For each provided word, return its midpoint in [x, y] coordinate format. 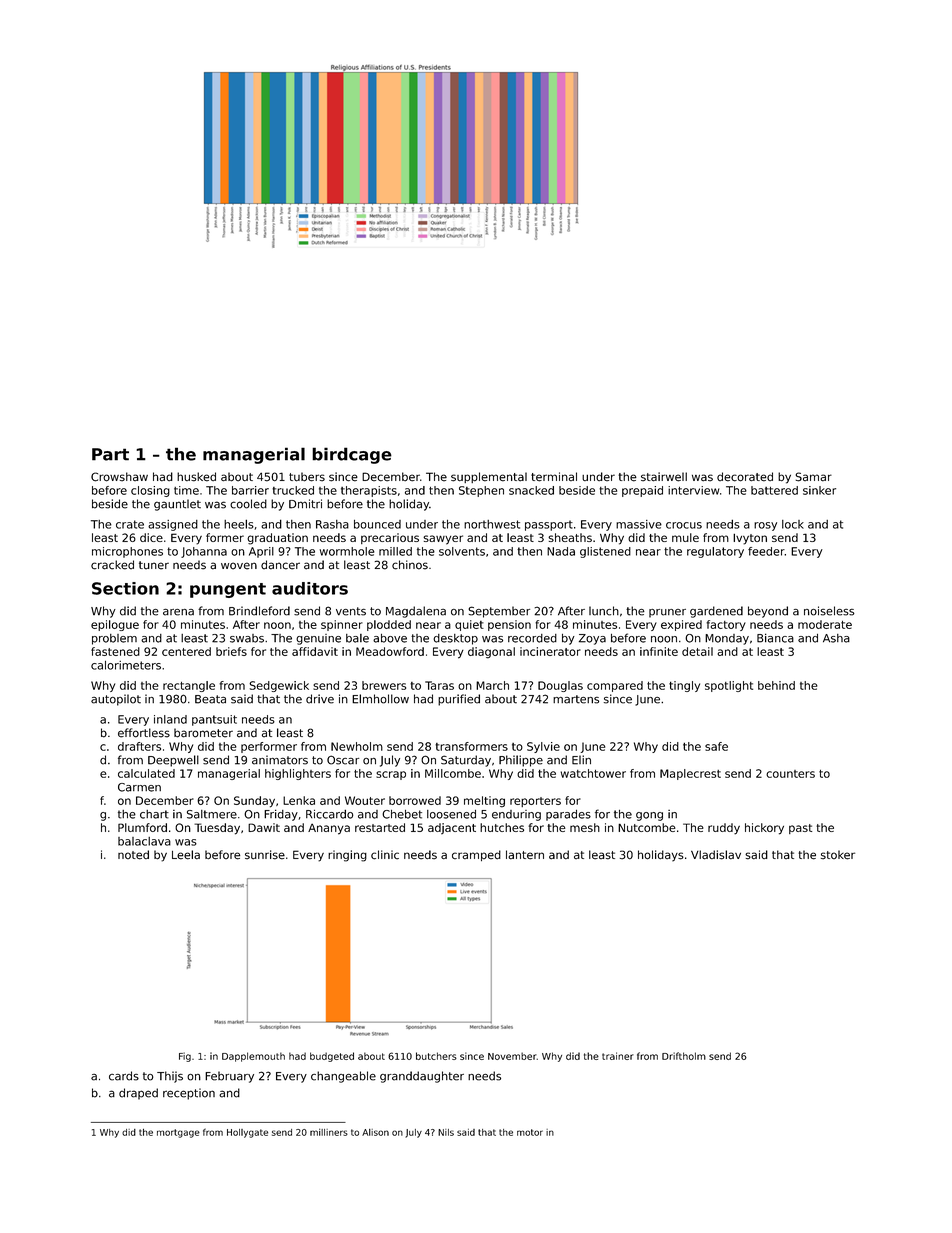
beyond [768, 612]
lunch [604, 611]
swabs [247, 638]
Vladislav [716, 855]
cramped [476, 855]
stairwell [664, 477]
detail [697, 651]
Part [110, 454]
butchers [436, 1056]
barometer [203, 733]
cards [124, 1076]
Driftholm [684, 1056]
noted [133, 855]
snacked [531, 490]
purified [459, 700]
